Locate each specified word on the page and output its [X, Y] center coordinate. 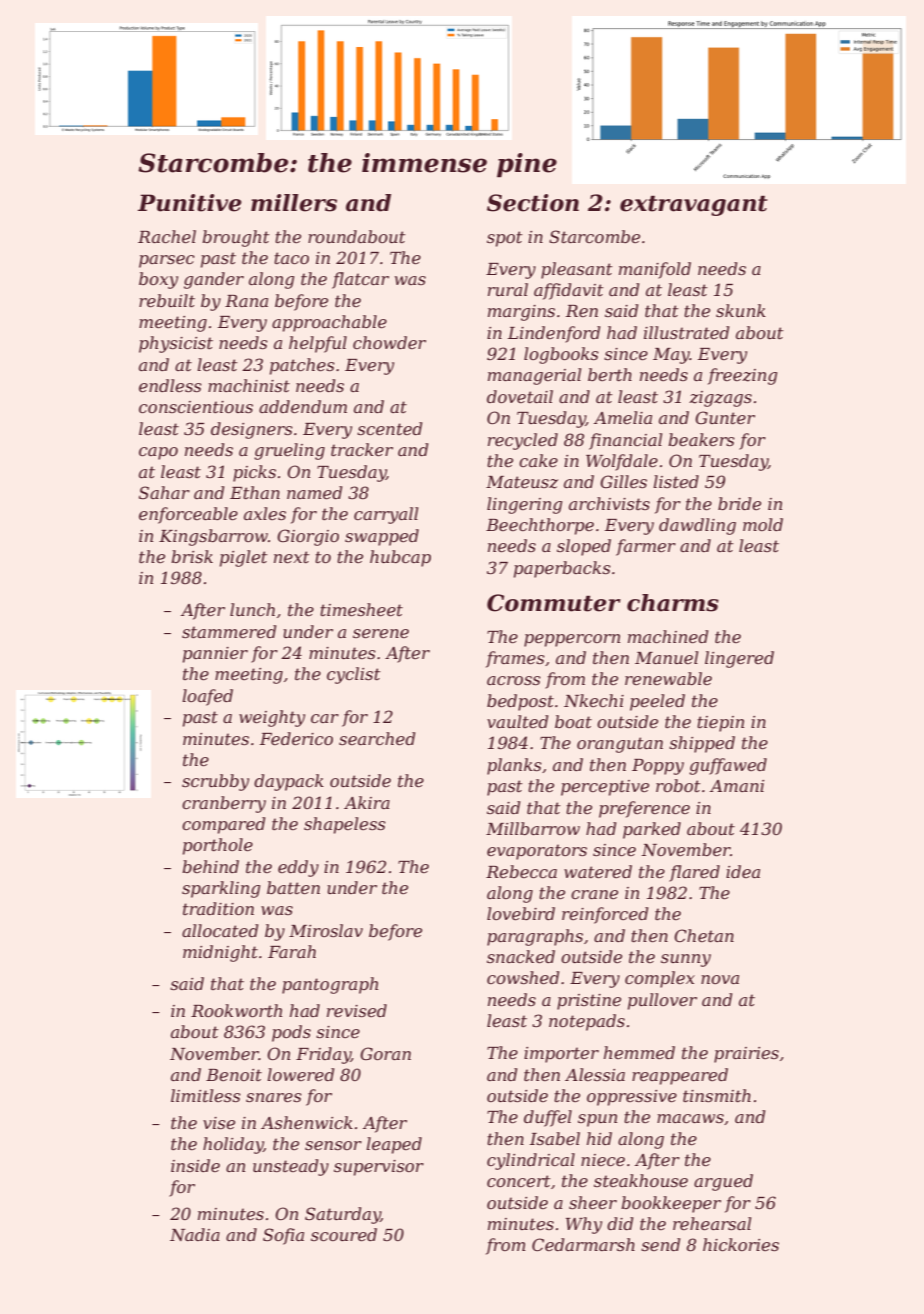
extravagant [694, 206]
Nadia [195, 1234]
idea [743, 871]
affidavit [569, 291]
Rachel [167, 236]
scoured [344, 1234]
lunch [252, 609]
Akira [367, 802]
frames [515, 659]
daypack [289, 782]
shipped [702, 744]
